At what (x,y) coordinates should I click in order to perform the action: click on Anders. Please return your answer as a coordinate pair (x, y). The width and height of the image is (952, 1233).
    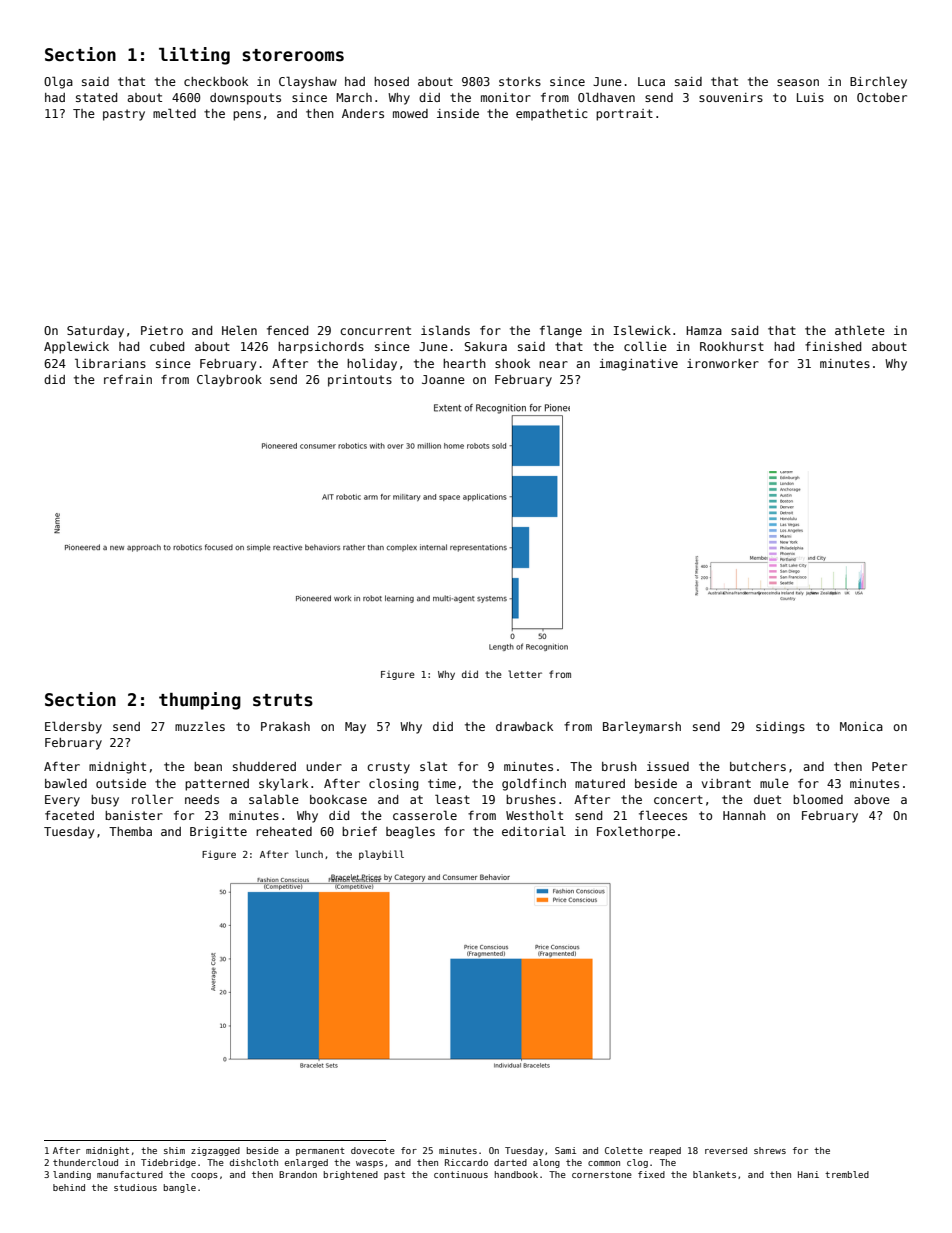
    Looking at the image, I should click on (363, 113).
